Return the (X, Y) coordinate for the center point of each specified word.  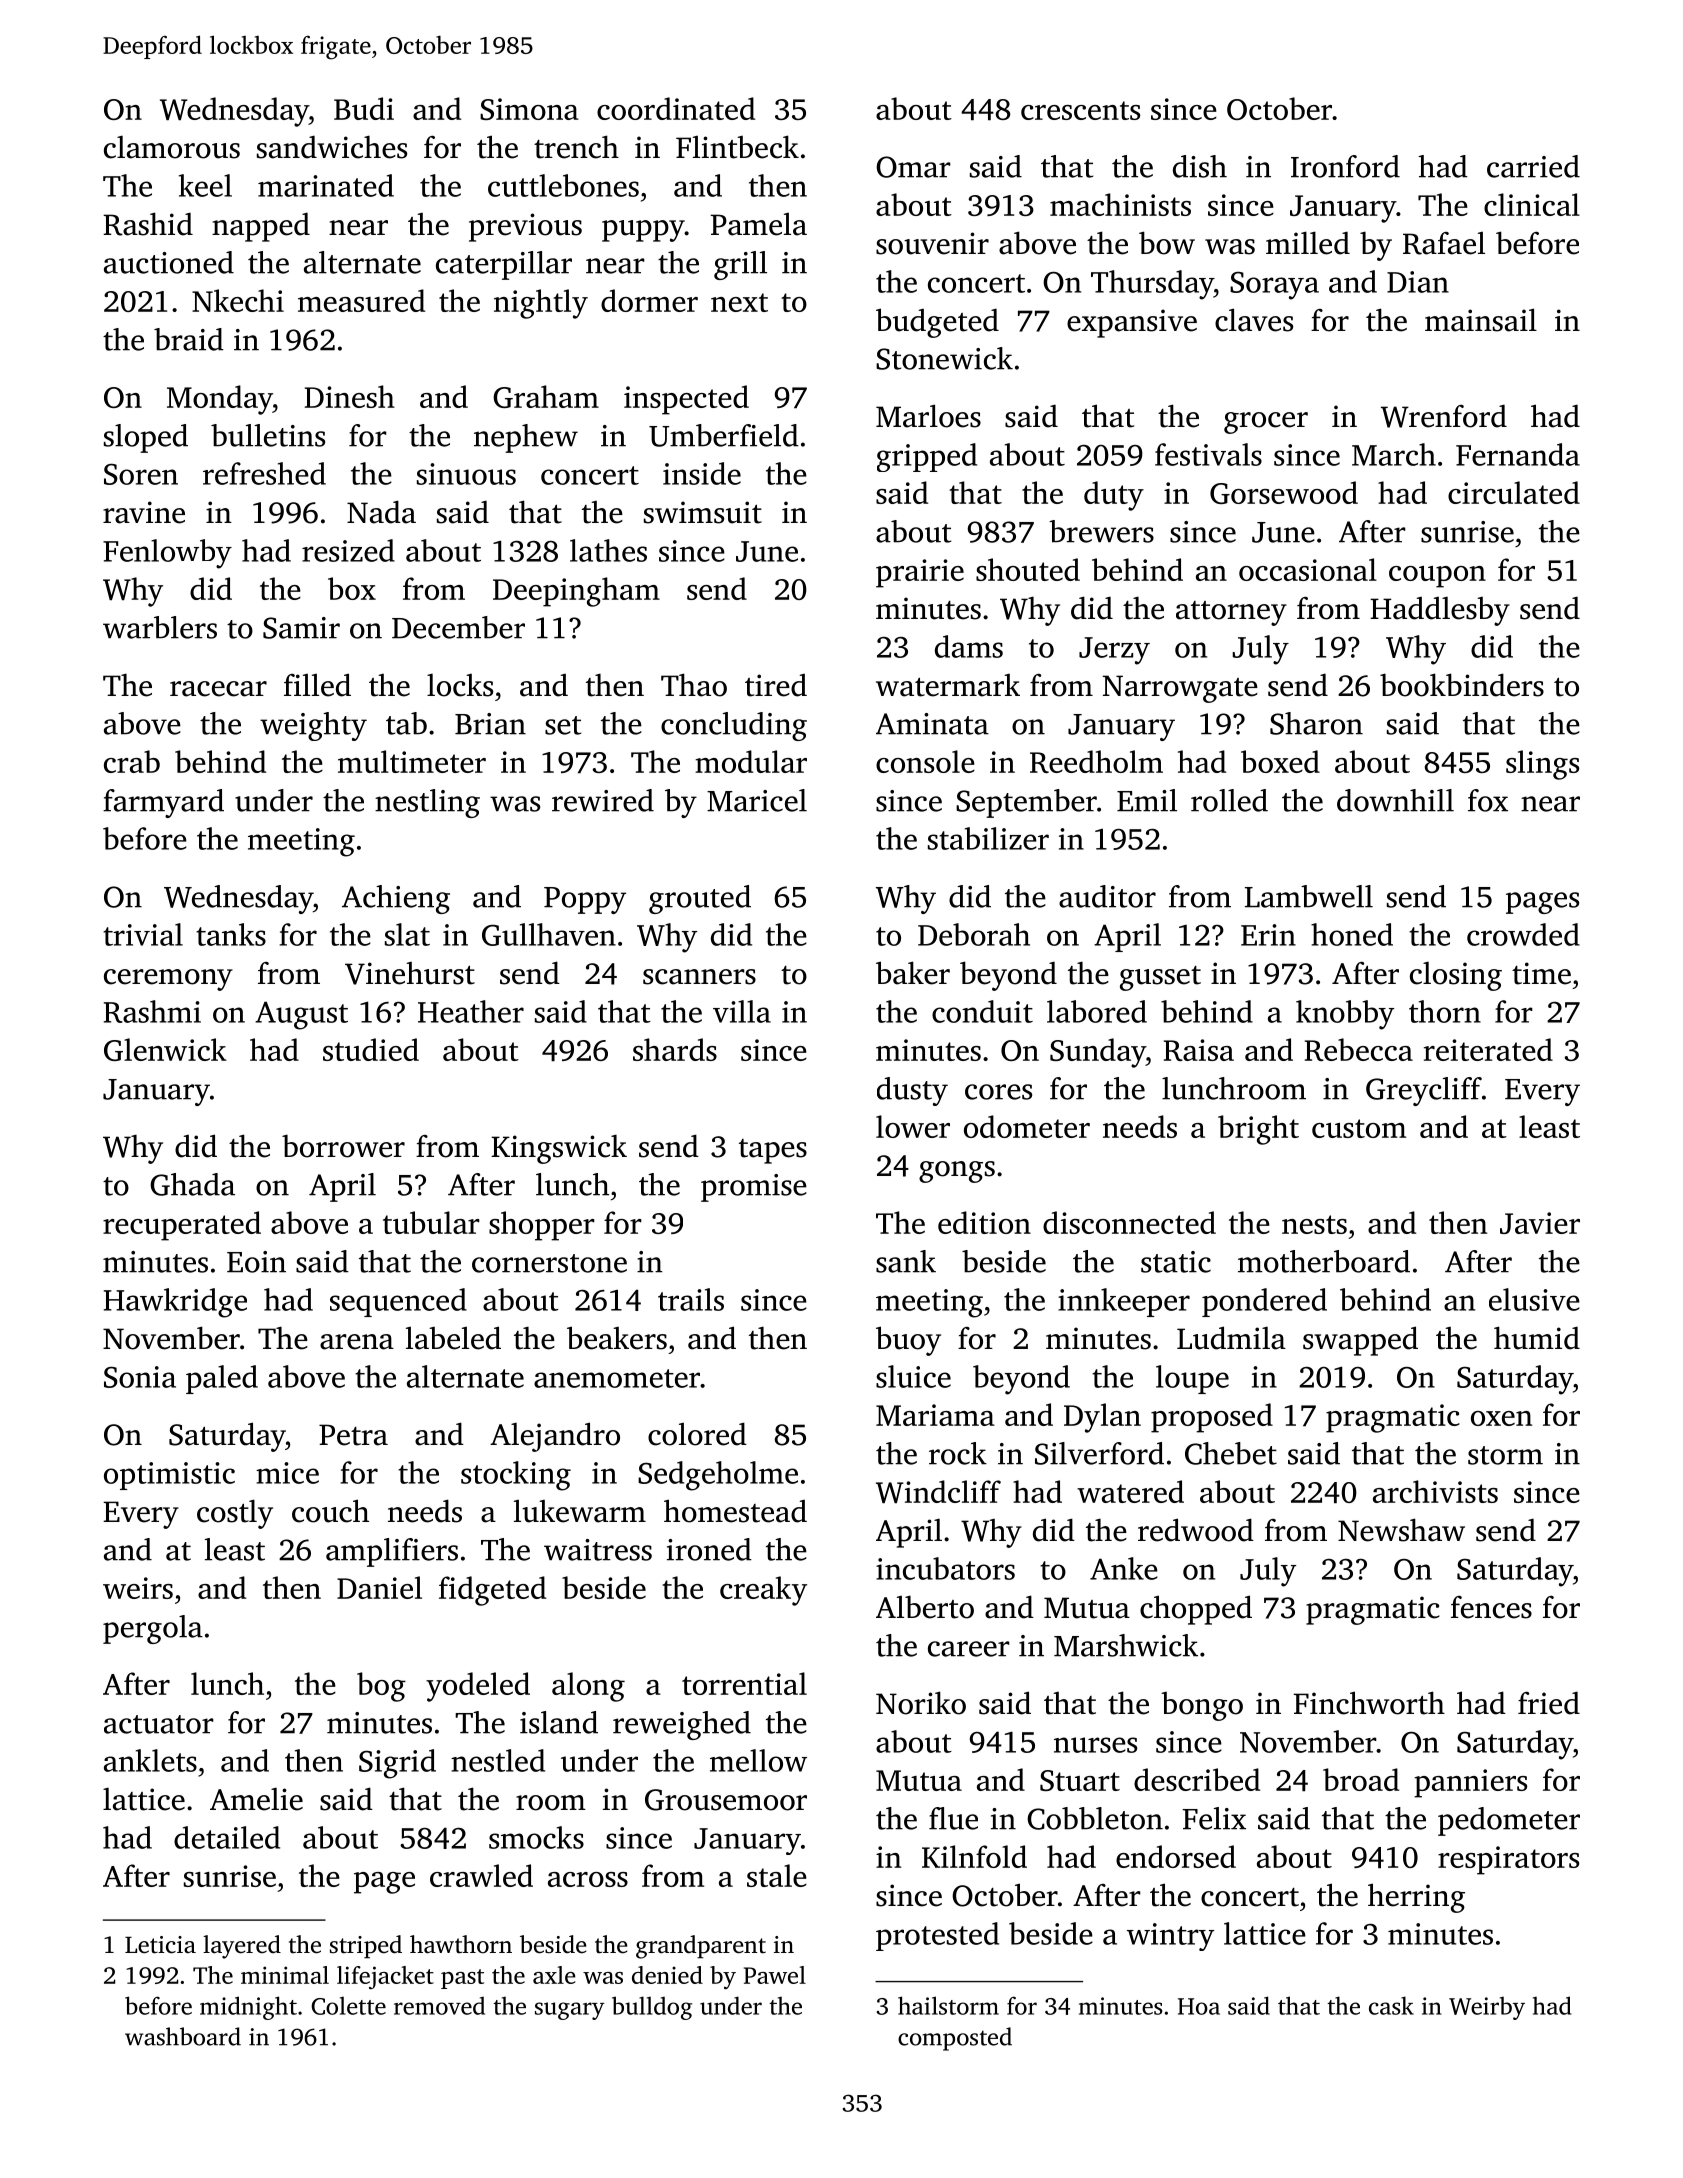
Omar (913, 167)
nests (1314, 1224)
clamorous (172, 147)
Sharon (1316, 723)
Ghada (192, 1184)
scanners (699, 977)
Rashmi (152, 1011)
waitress (598, 1550)
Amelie (256, 1799)
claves (1254, 320)
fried (1549, 1703)
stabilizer (988, 838)
